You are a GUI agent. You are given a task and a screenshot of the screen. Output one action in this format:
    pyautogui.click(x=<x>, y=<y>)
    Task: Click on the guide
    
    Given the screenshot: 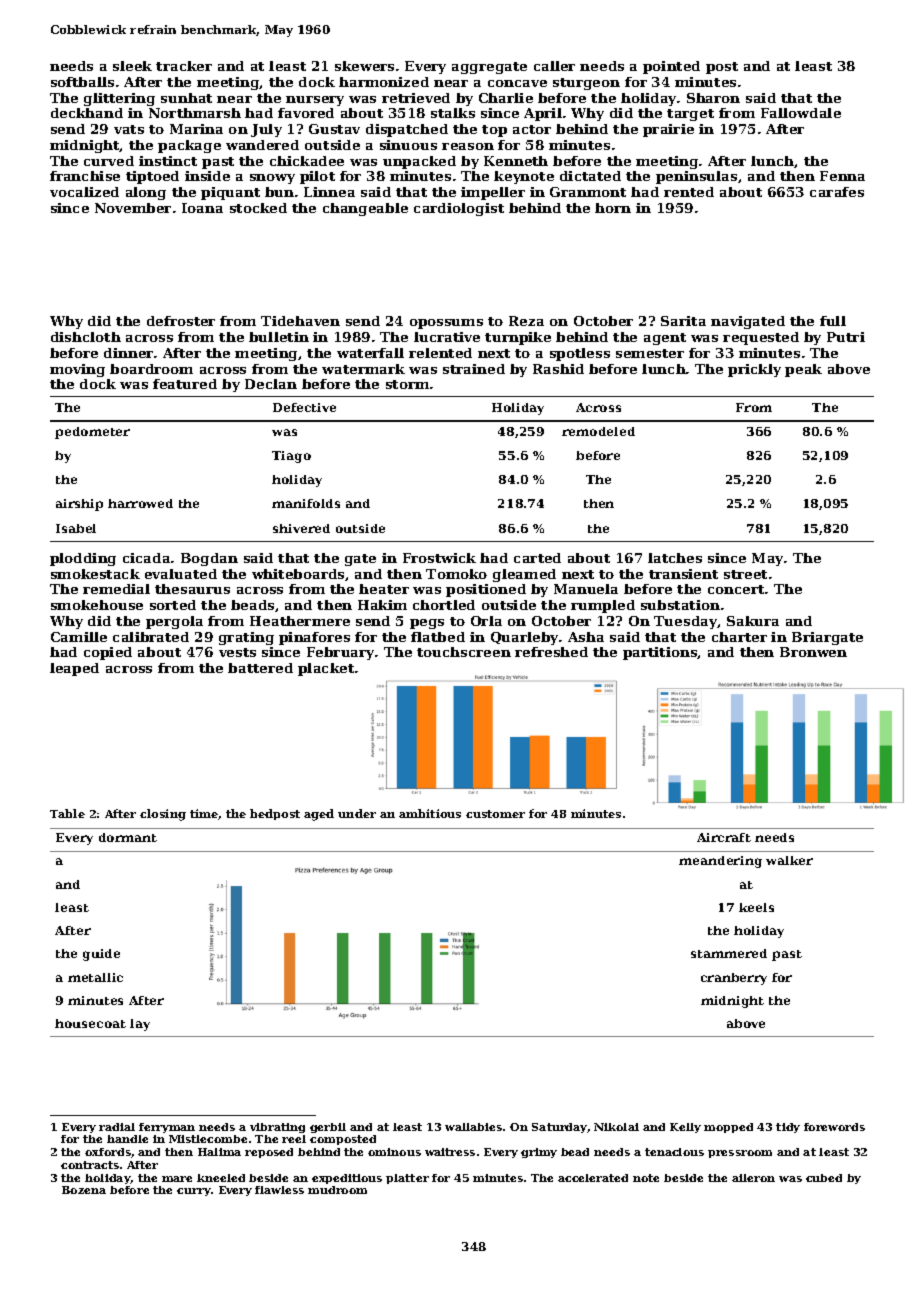 What is the action you would take?
    pyautogui.click(x=101, y=955)
